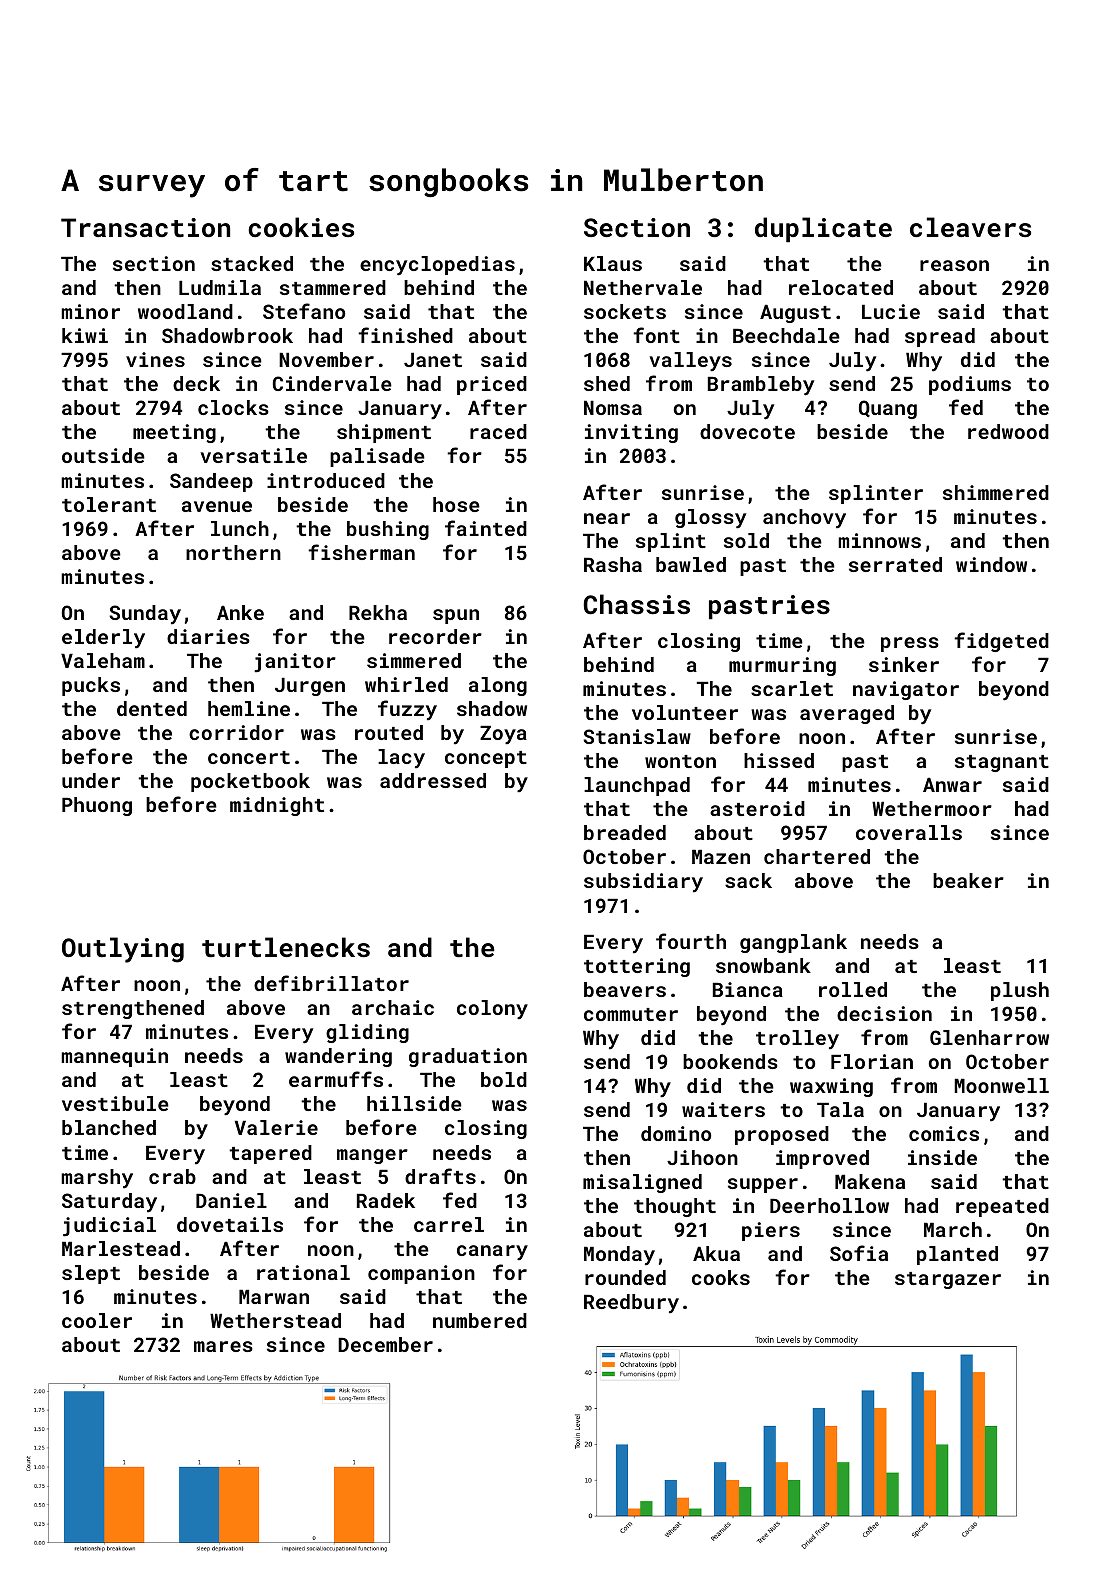  I want to click on planted, so click(957, 1255).
